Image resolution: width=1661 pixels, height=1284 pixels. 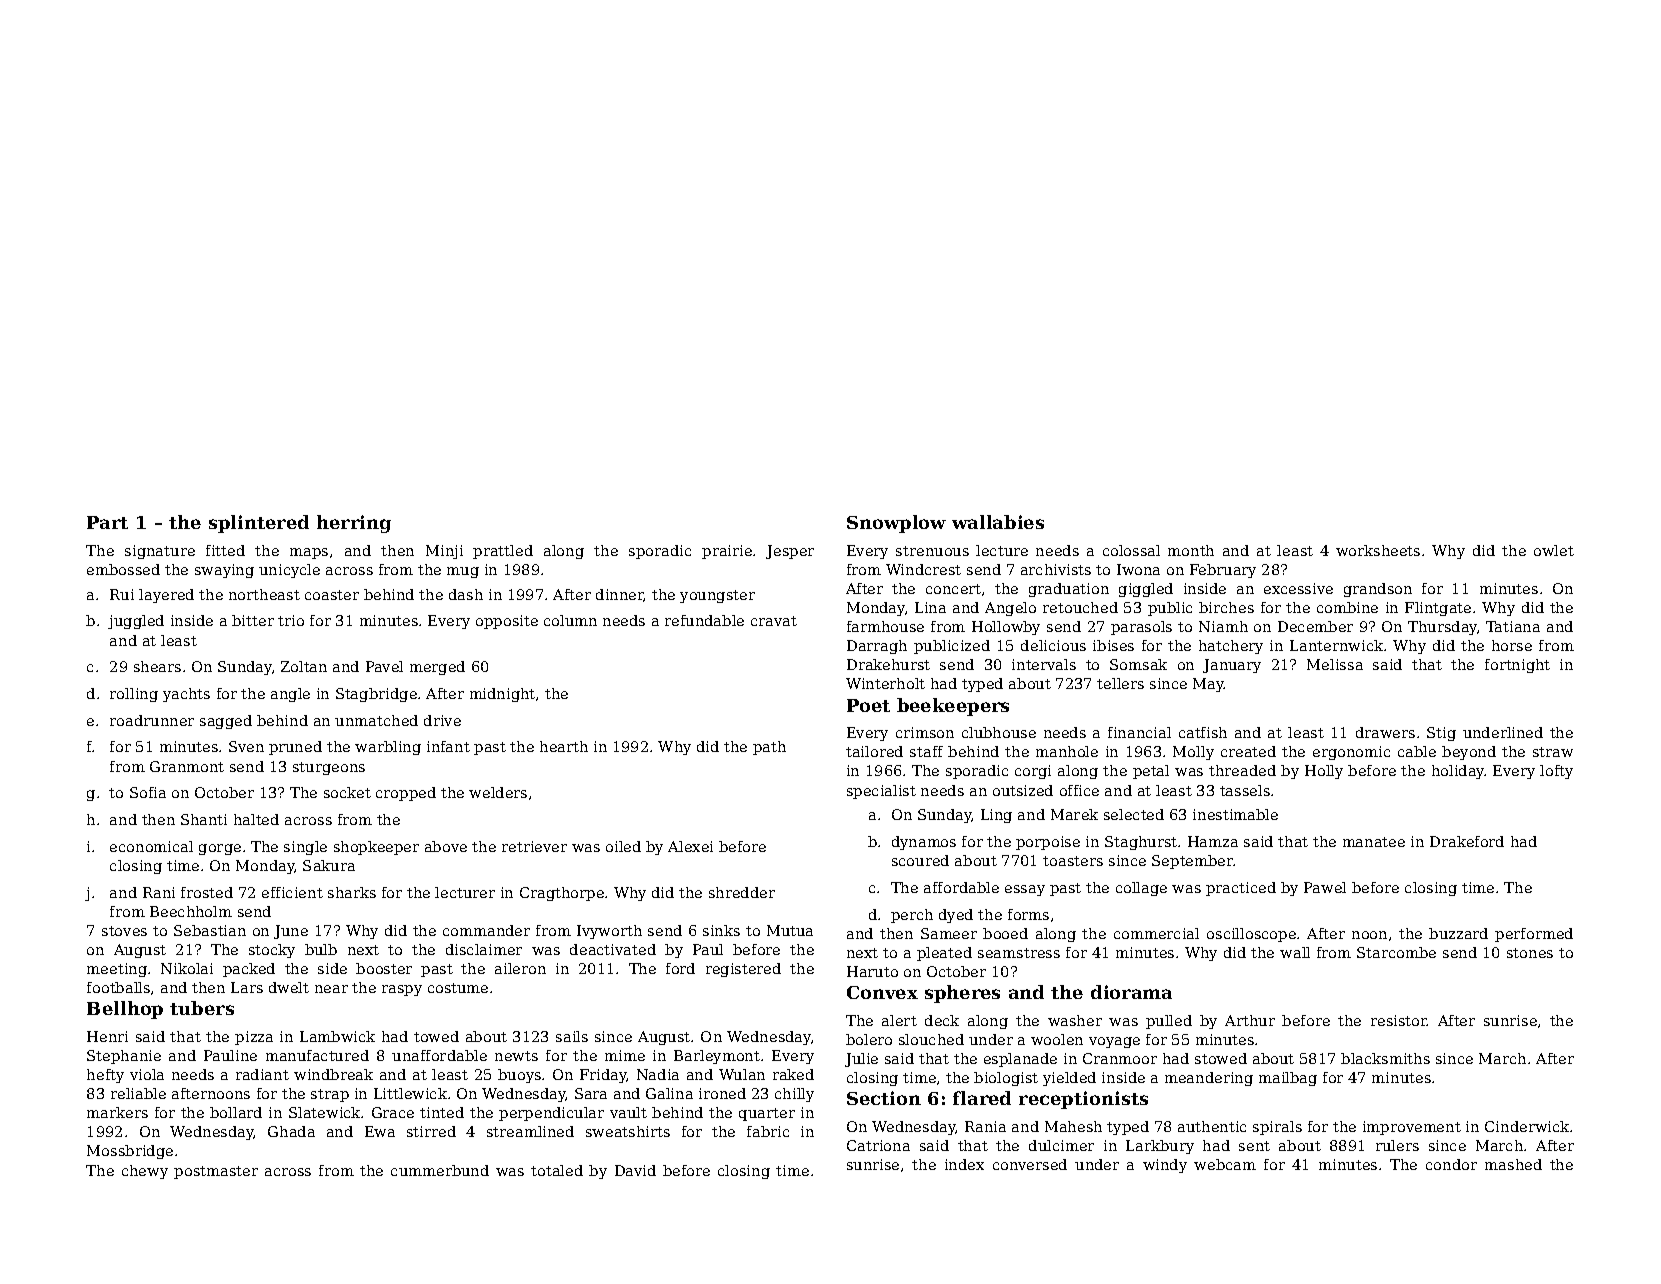 I want to click on chewy, so click(x=145, y=1172).
